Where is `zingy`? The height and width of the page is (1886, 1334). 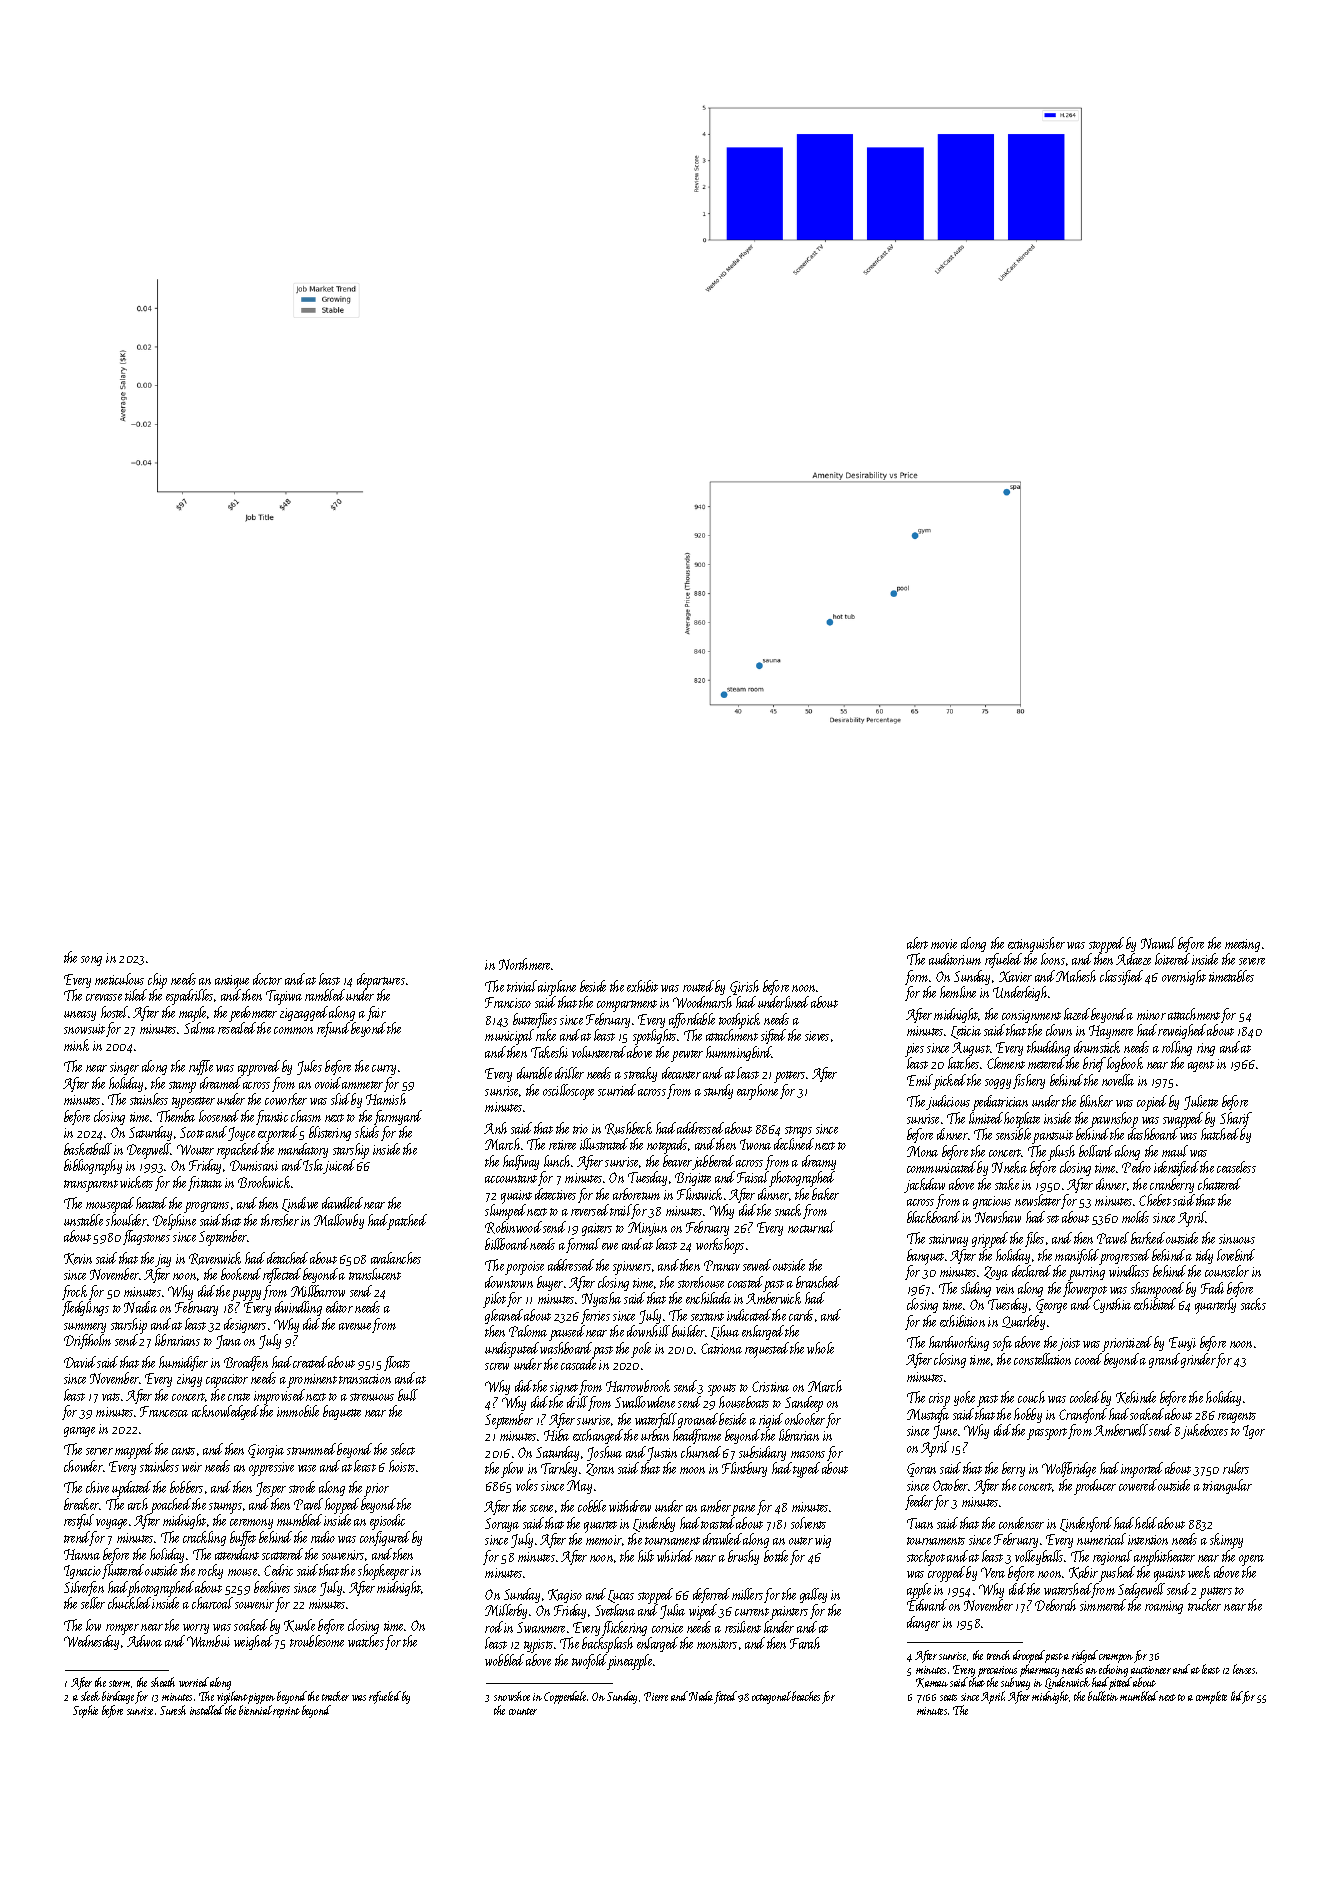 zingy is located at coordinates (189, 1380).
